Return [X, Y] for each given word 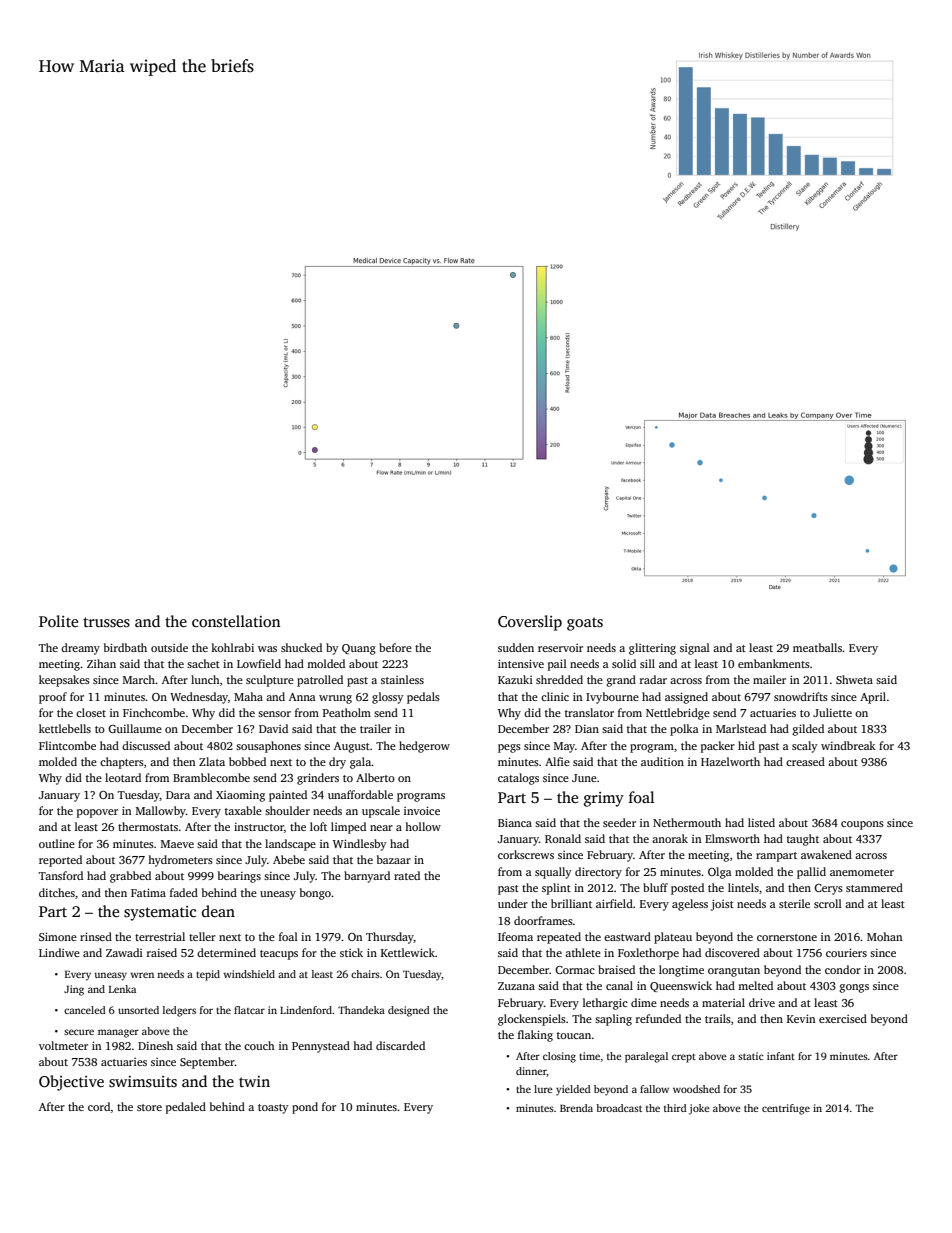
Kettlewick [408, 952]
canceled [85, 1010]
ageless [690, 905]
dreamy [80, 649]
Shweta [854, 679]
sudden [516, 647]
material [723, 1002]
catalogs [518, 779]
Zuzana [516, 986]
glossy [388, 698]
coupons [862, 825]
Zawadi [124, 952]
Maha [248, 696]
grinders [318, 779]
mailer [769, 679]
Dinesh [155, 1045]
